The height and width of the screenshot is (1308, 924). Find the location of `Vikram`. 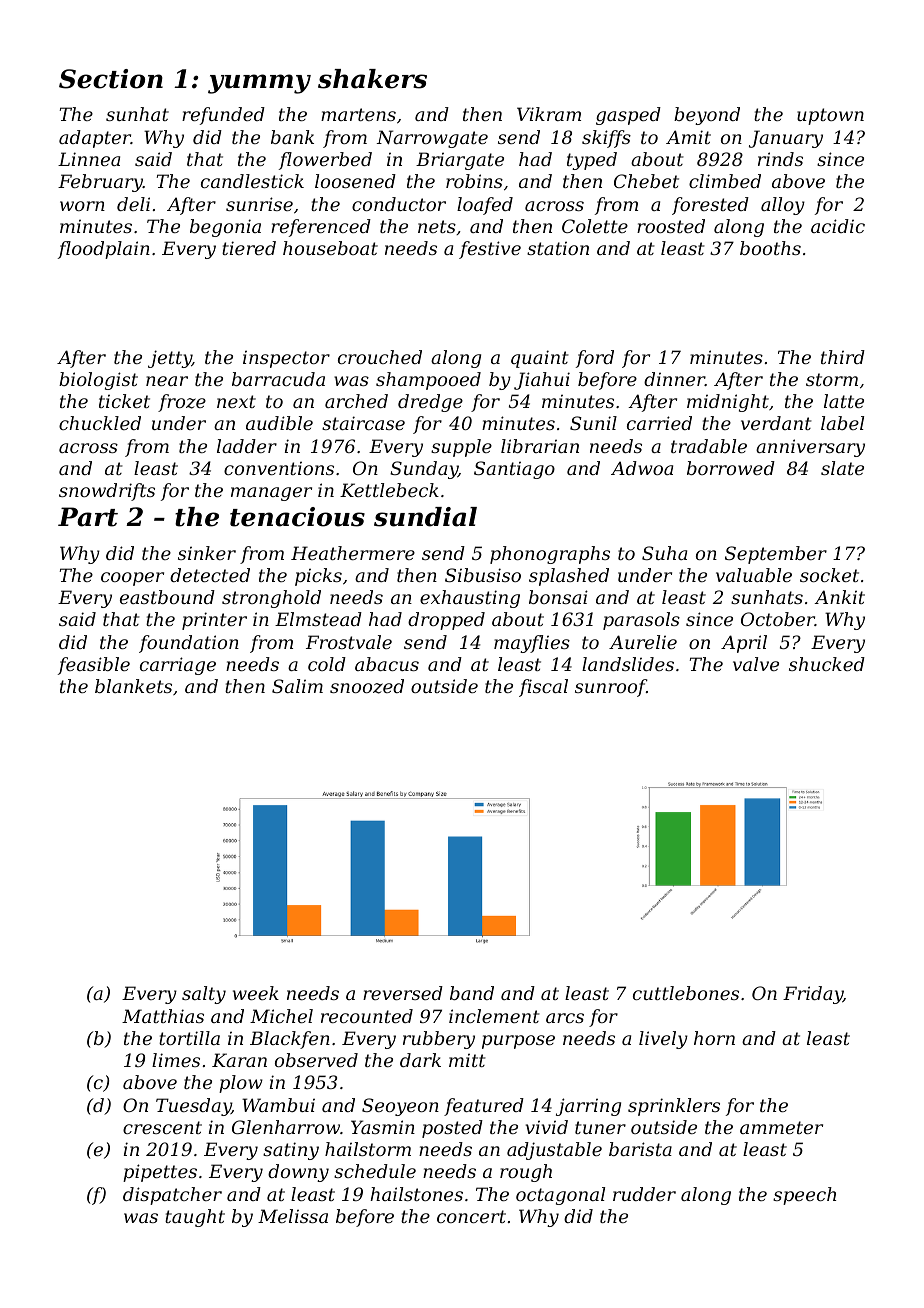

Vikram is located at coordinates (549, 114).
